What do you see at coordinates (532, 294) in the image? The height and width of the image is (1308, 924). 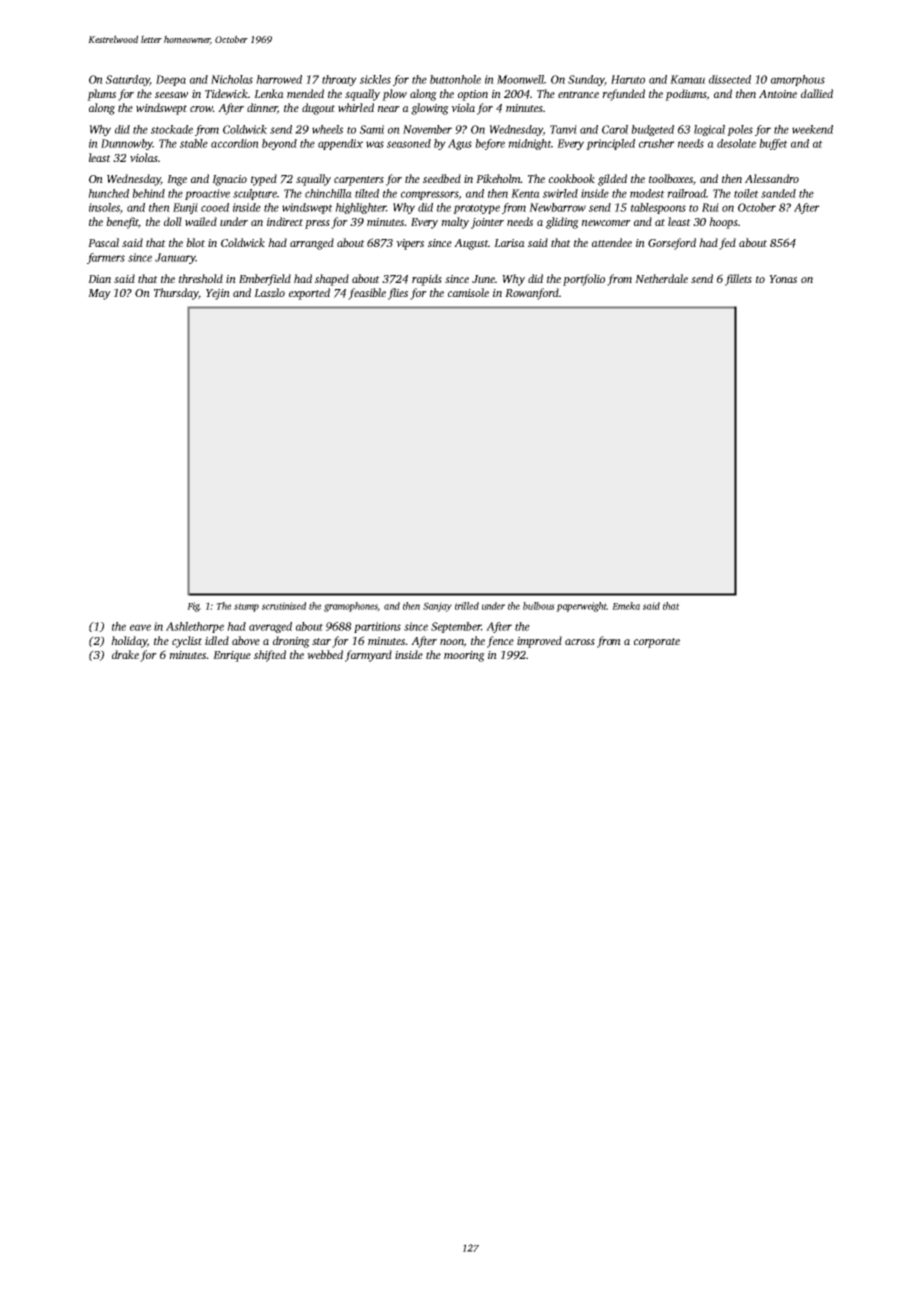 I see `Rowanford` at bounding box center [532, 294].
